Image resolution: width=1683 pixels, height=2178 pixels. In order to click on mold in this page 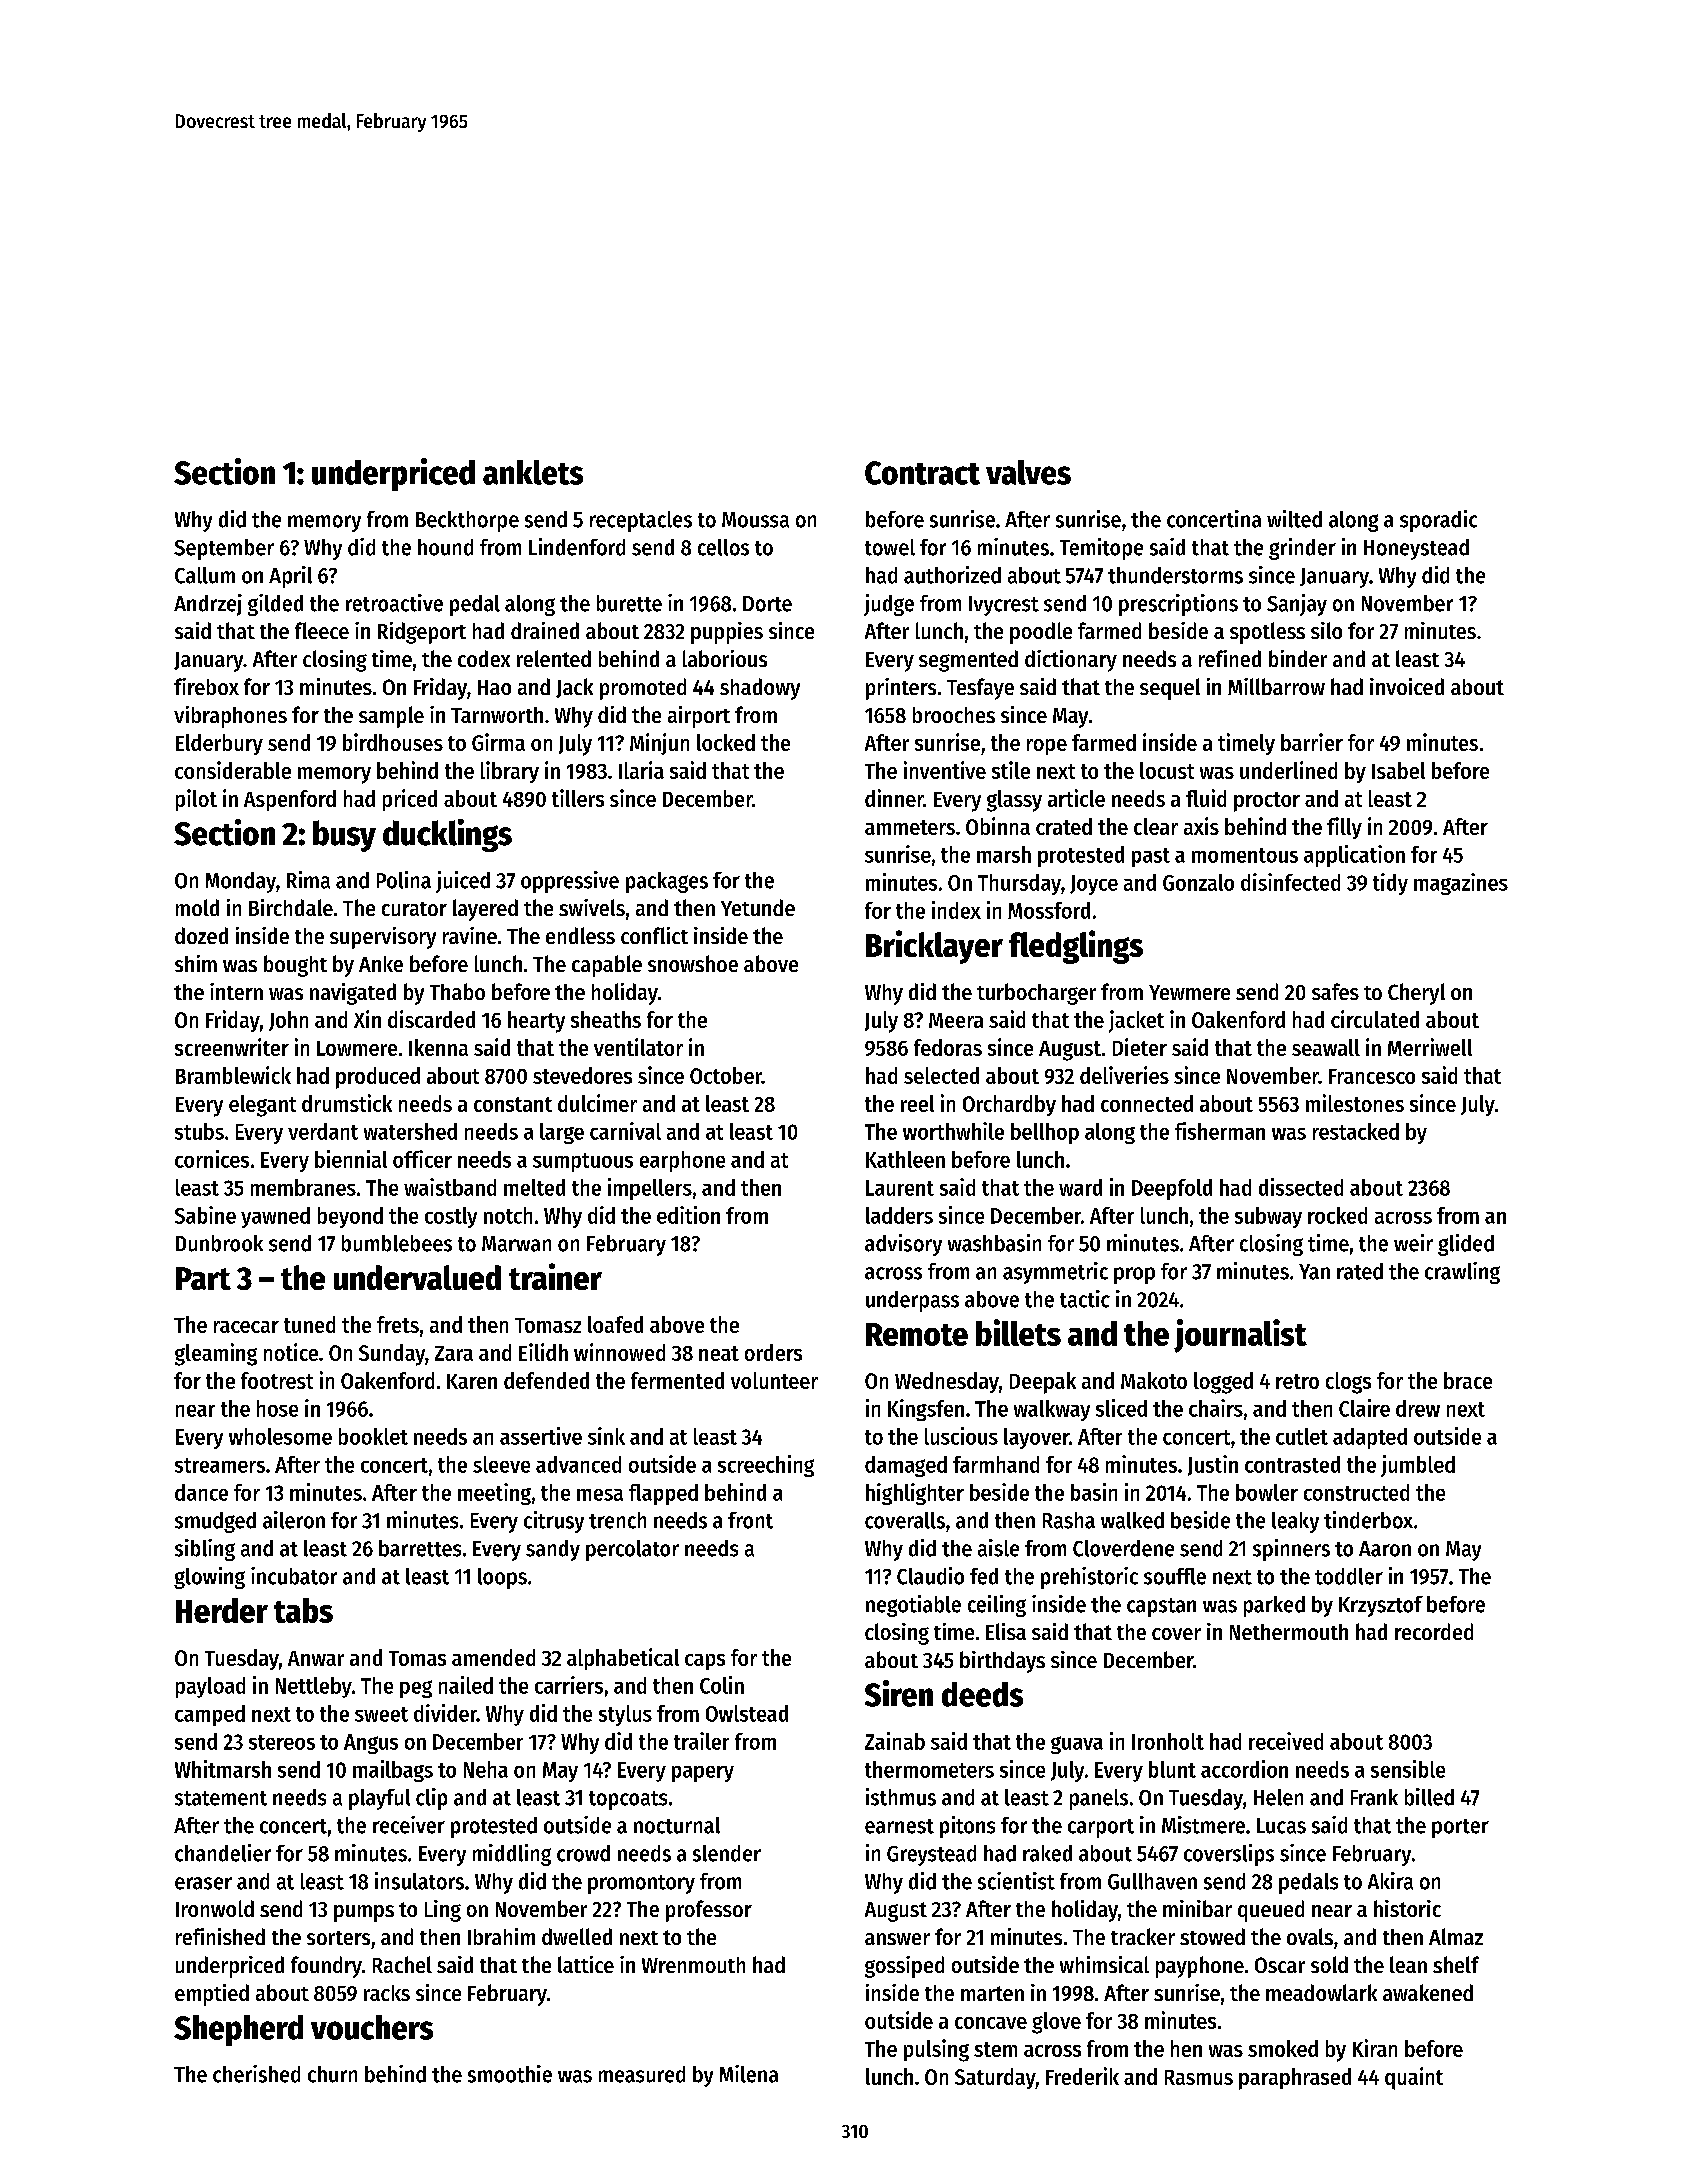, I will do `click(197, 907)`.
